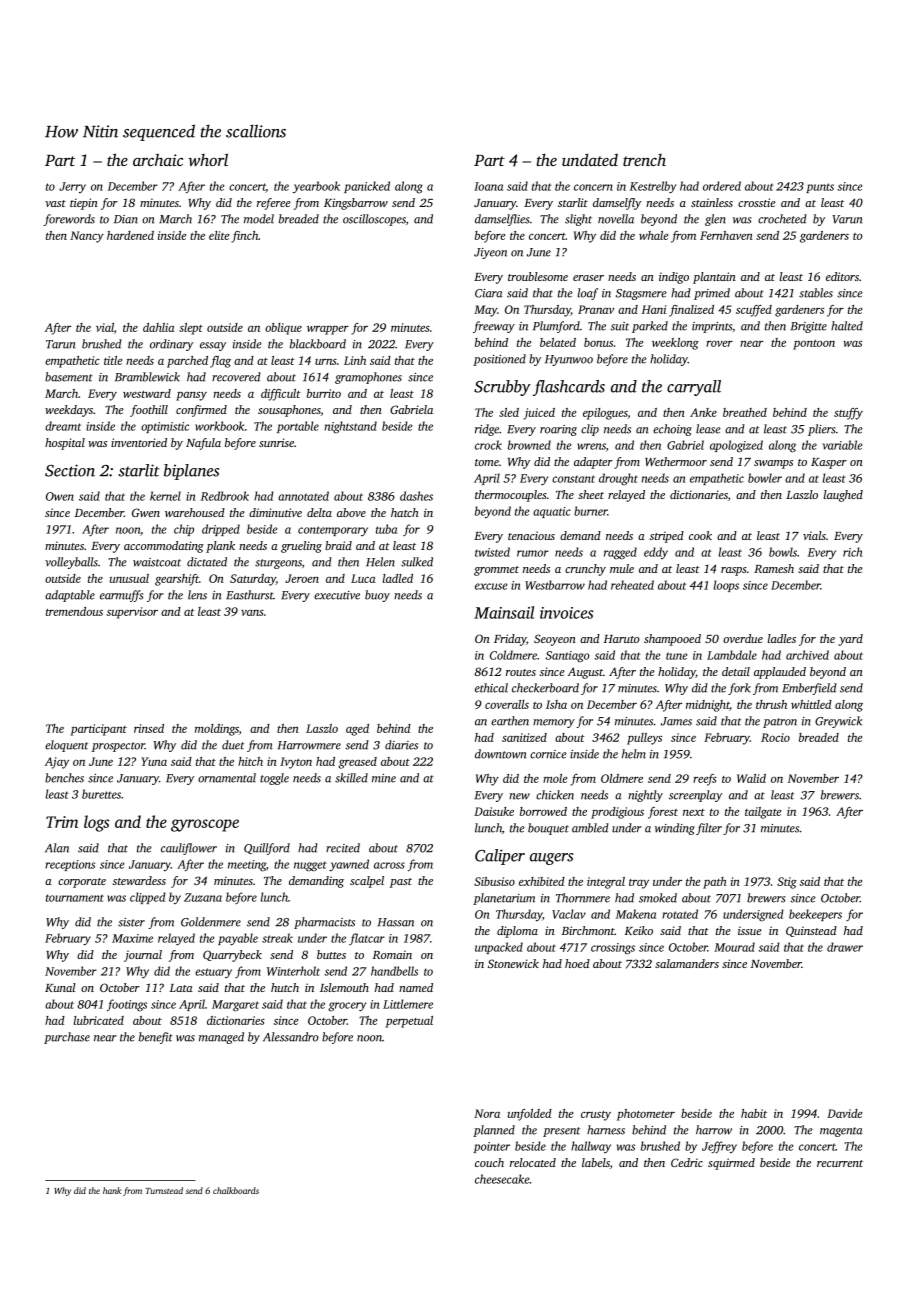  Describe the element at coordinates (622, 639) in the screenshot. I see `Haruto` at that location.
